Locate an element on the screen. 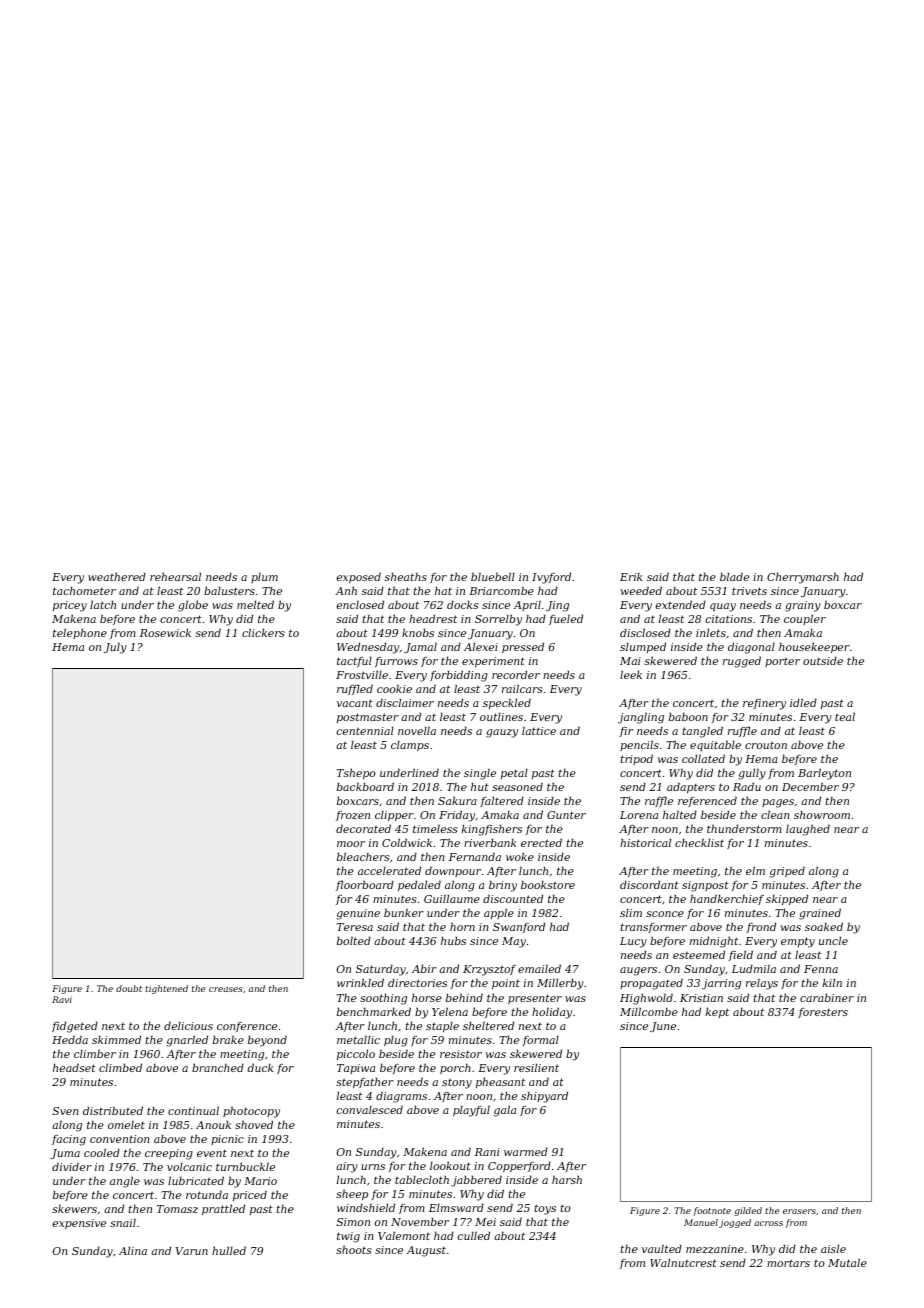  frozen is located at coordinates (353, 816).
